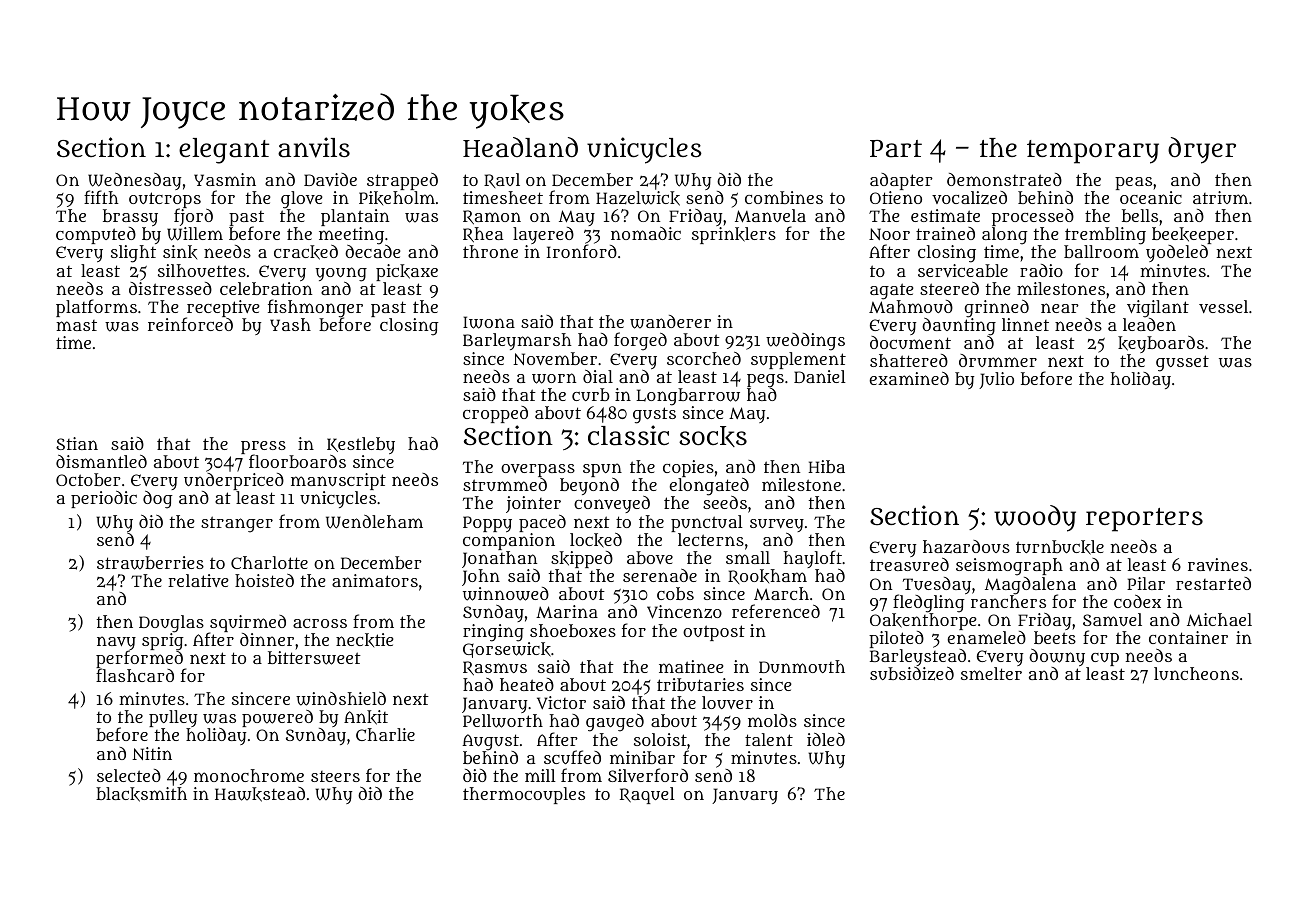 This document has height=924, width=1308. I want to click on platforms, so click(96, 308).
